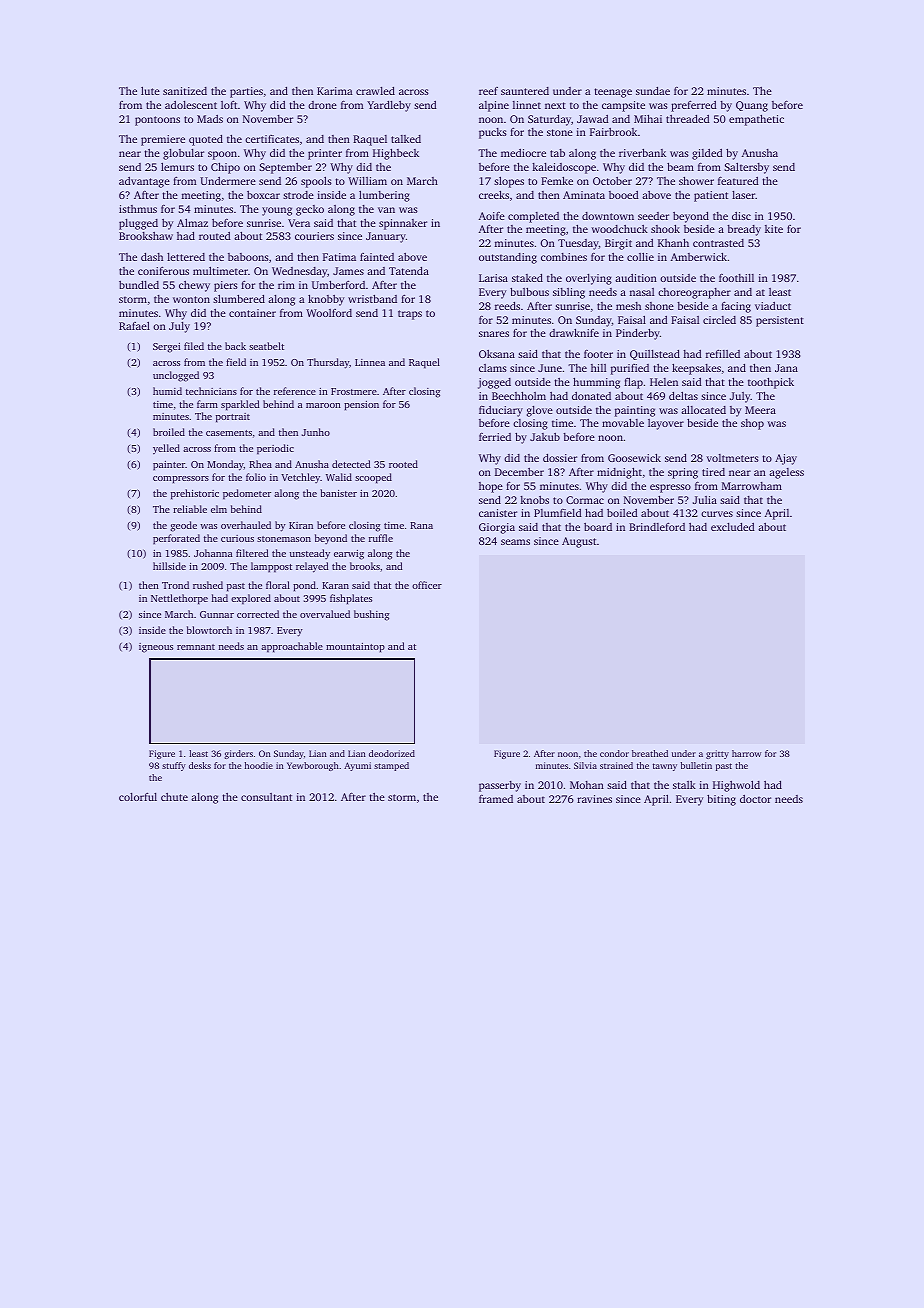 This screenshot has height=1308, width=924. What do you see at coordinates (533, 217) in the screenshot?
I see `completed` at bounding box center [533, 217].
